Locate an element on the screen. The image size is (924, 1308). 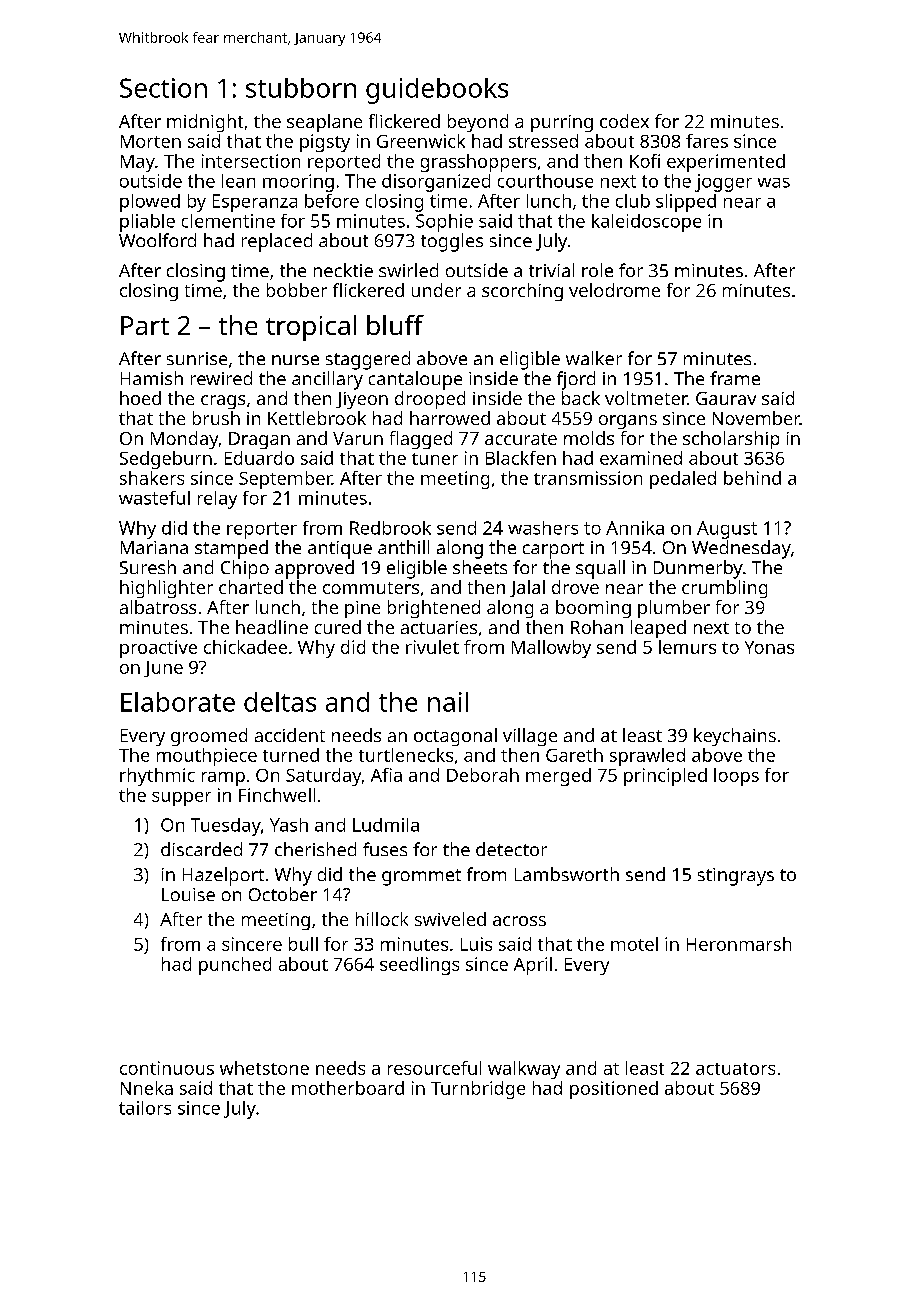
fares is located at coordinates (707, 141).
